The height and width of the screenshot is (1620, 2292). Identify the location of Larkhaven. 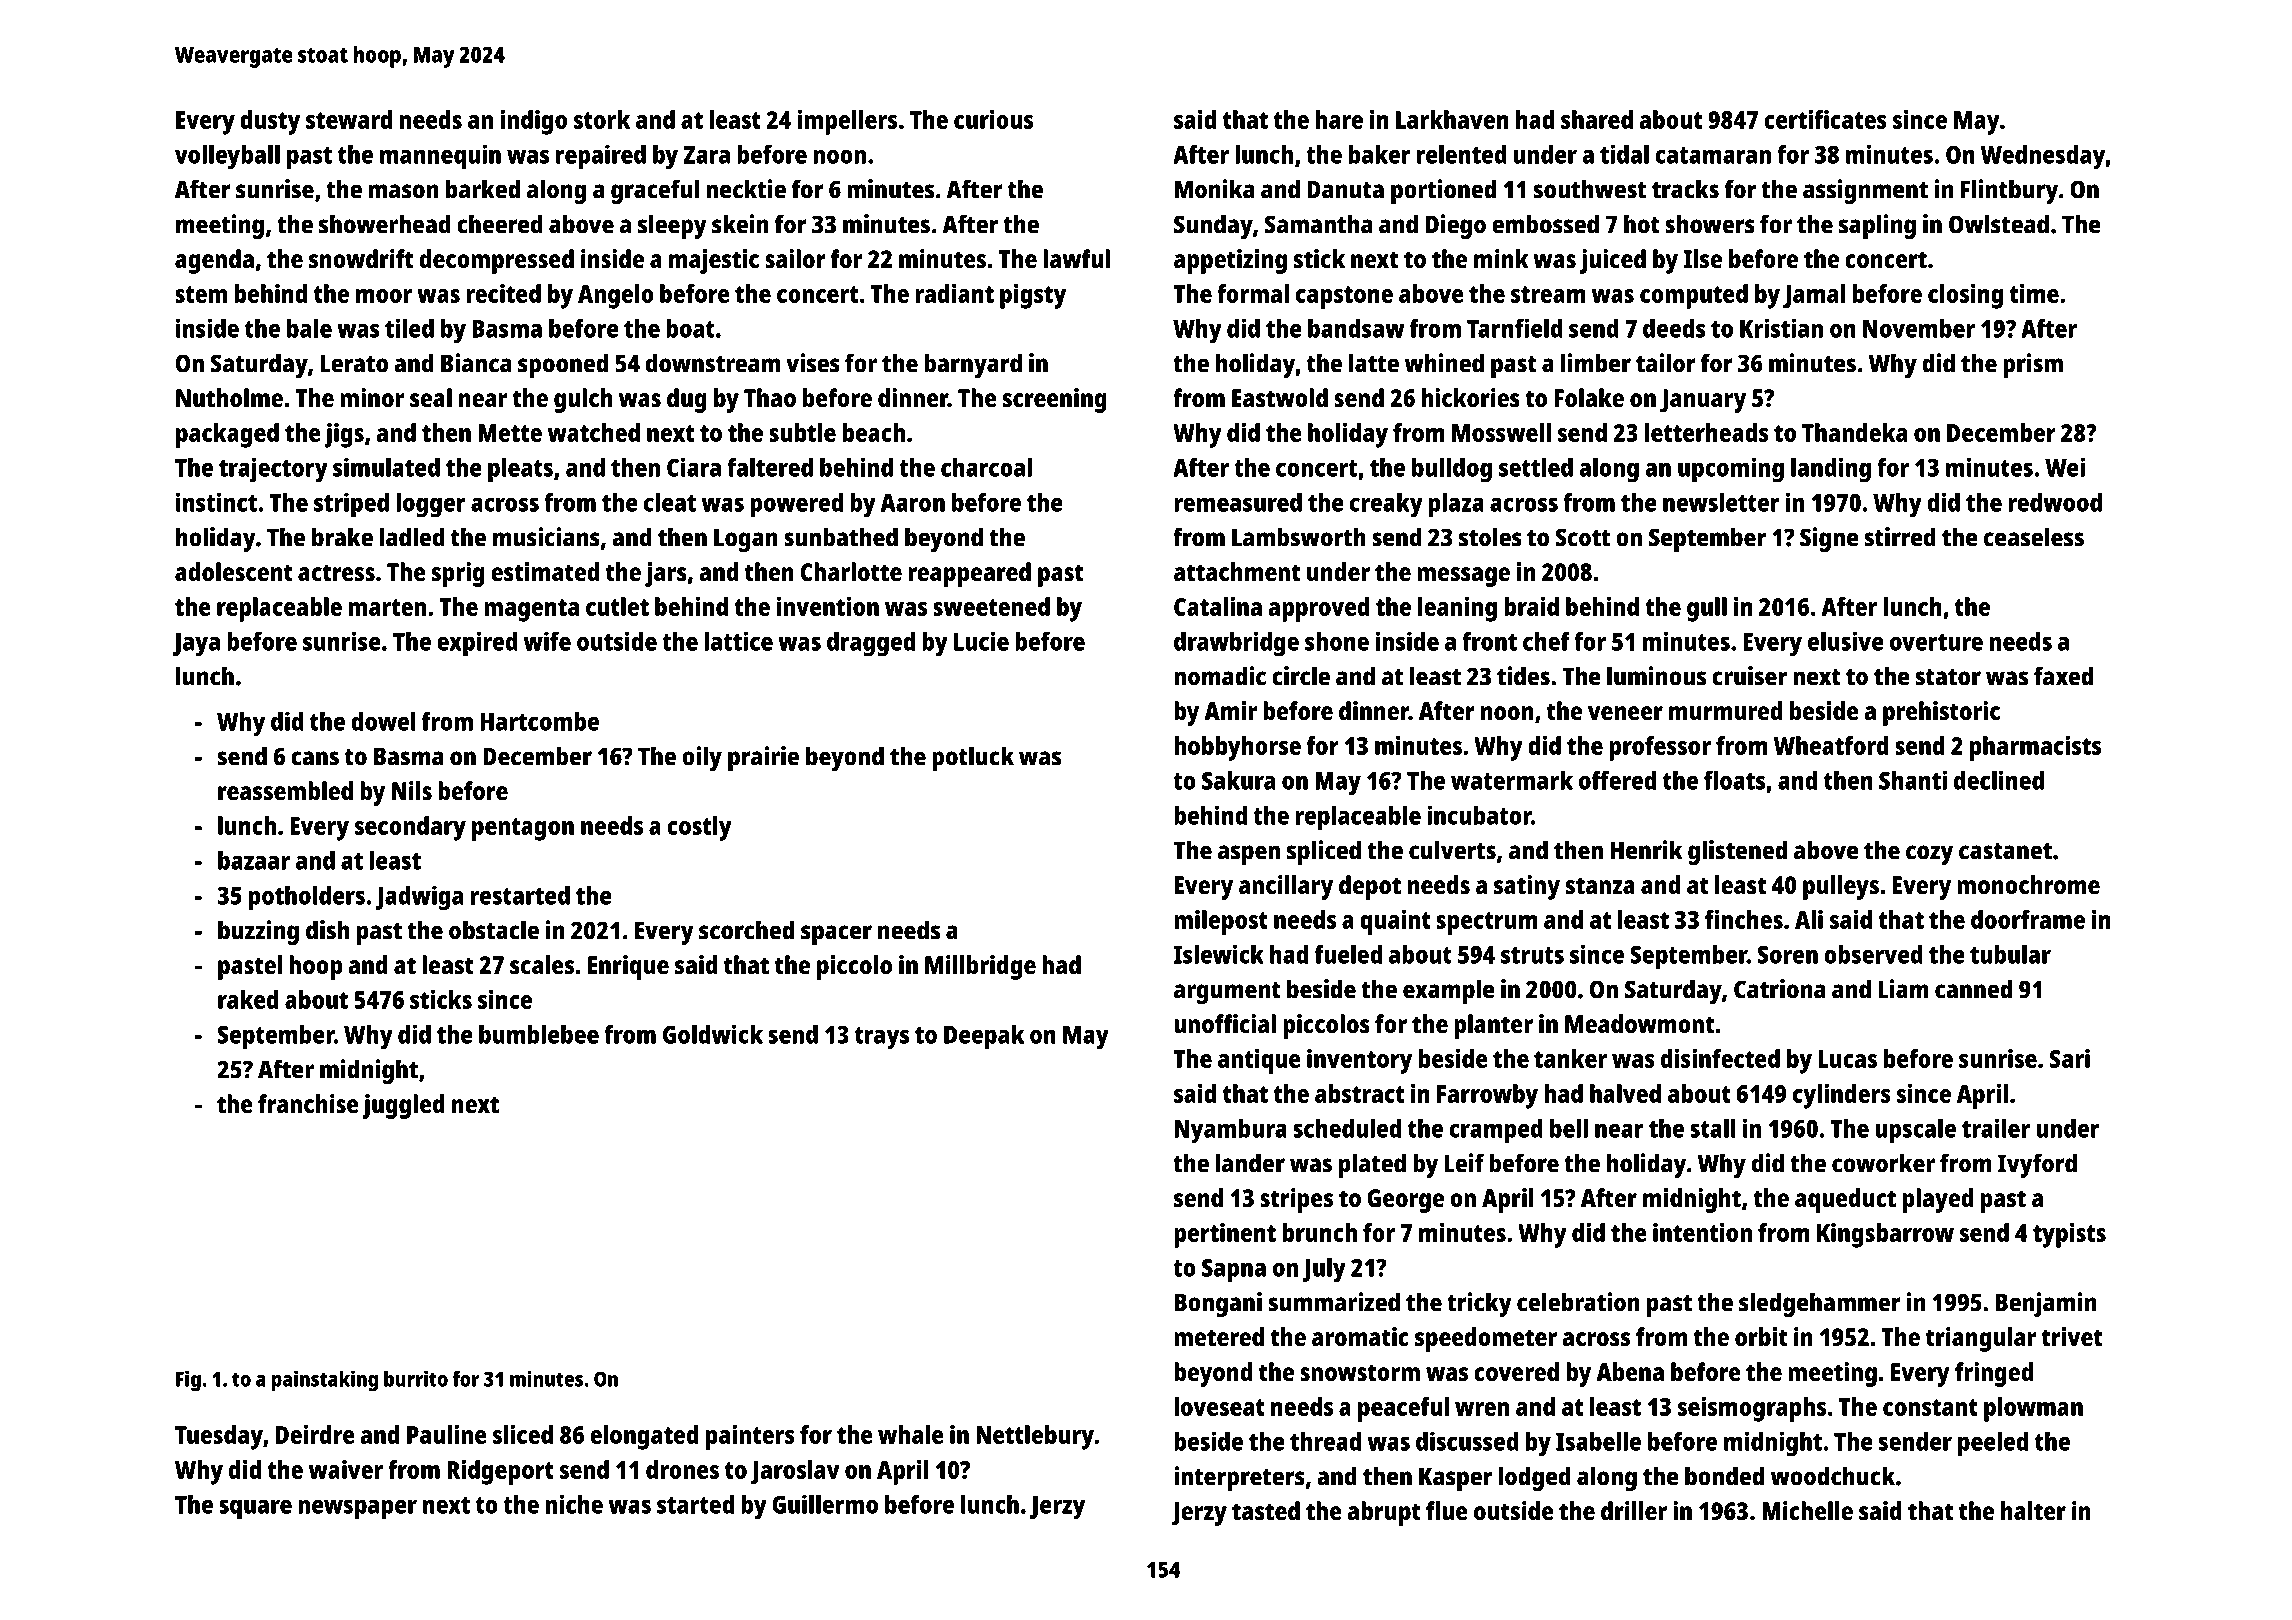
(1452, 119).
